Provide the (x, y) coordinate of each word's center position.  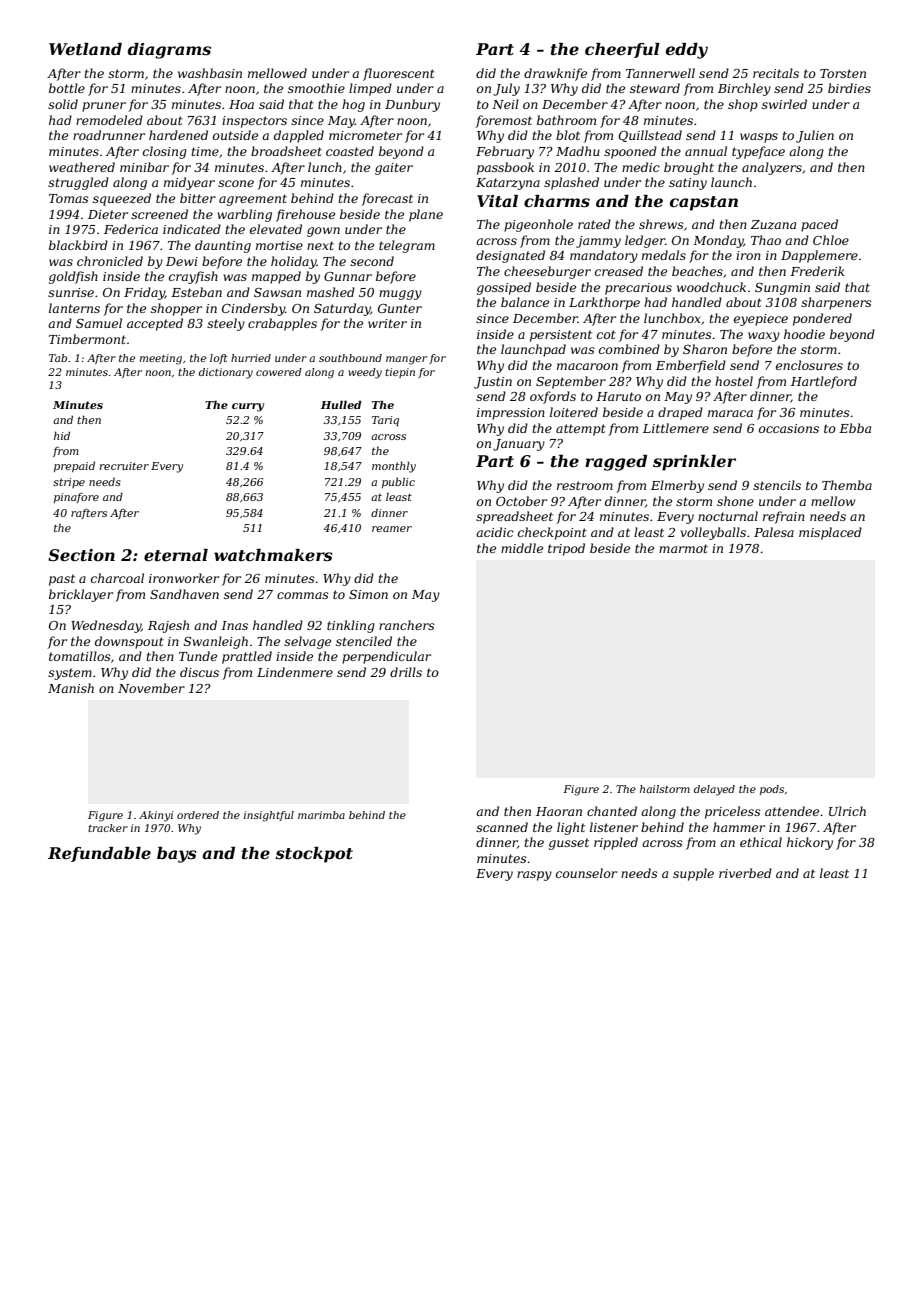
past (62, 580)
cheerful (622, 50)
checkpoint (552, 533)
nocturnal (728, 516)
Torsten (843, 73)
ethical (761, 842)
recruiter (124, 466)
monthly (394, 467)
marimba (321, 815)
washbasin (210, 73)
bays (177, 855)
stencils (777, 485)
